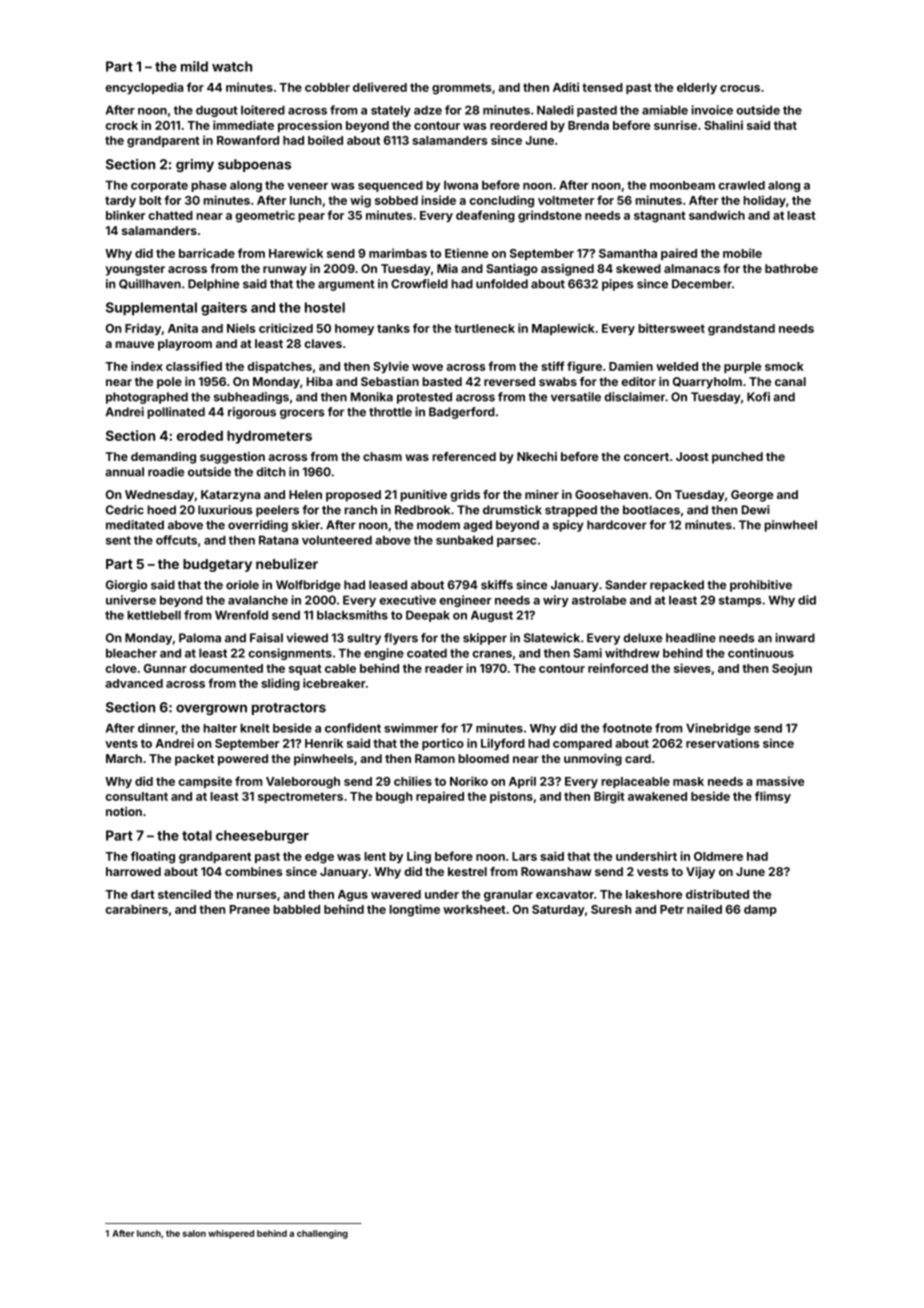 Image resolution: width=924 pixels, height=1308 pixels. Describe the element at coordinates (773, 797) in the screenshot. I see `flimsy` at that location.
